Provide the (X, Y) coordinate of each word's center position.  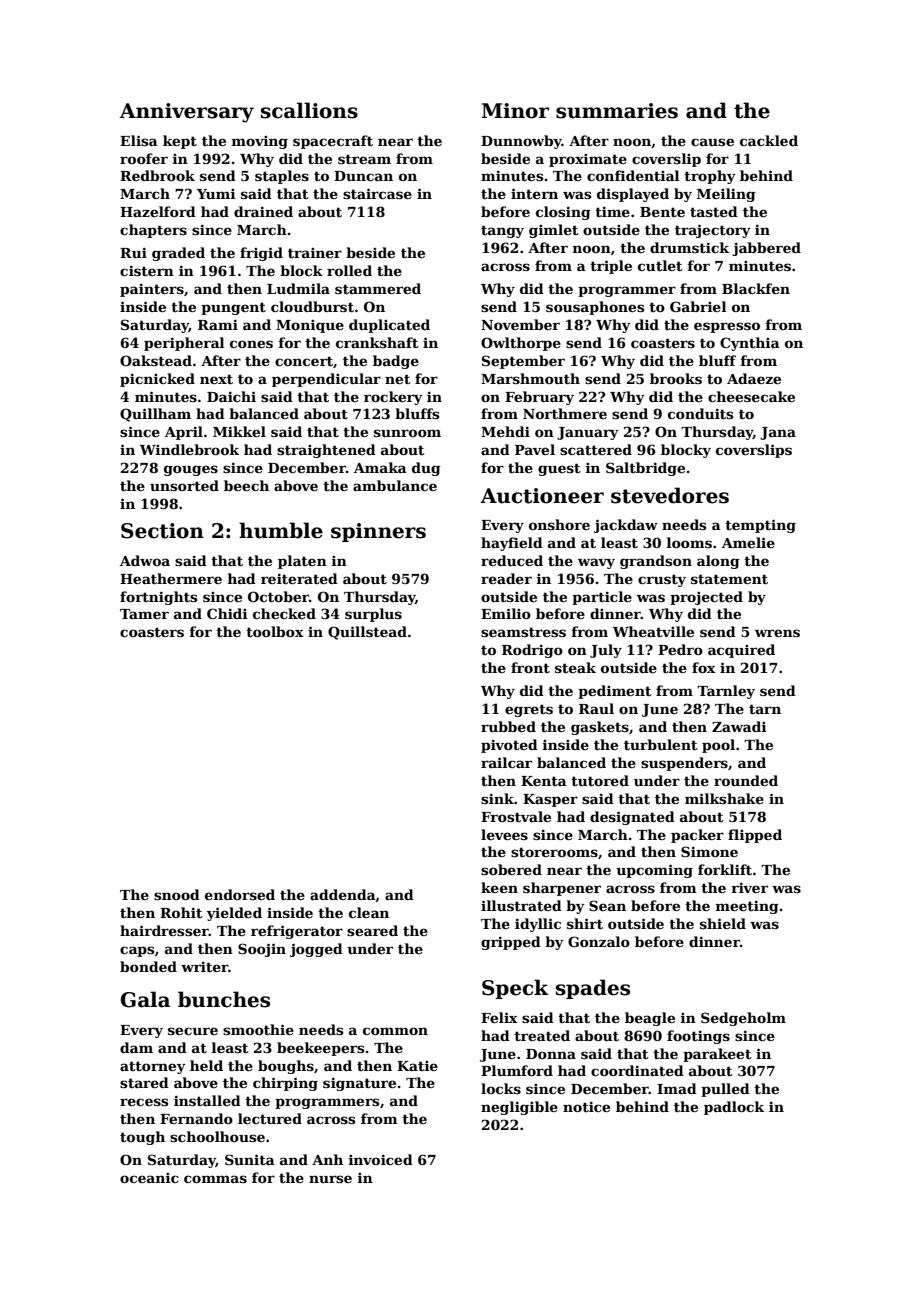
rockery (393, 398)
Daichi (231, 396)
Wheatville (653, 631)
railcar (506, 762)
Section (162, 531)
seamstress (523, 632)
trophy (710, 177)
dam (136, 1047)
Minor (515, 111)
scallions (309, 110)
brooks (676, 378)
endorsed (240, 894)
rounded (746, 780)
